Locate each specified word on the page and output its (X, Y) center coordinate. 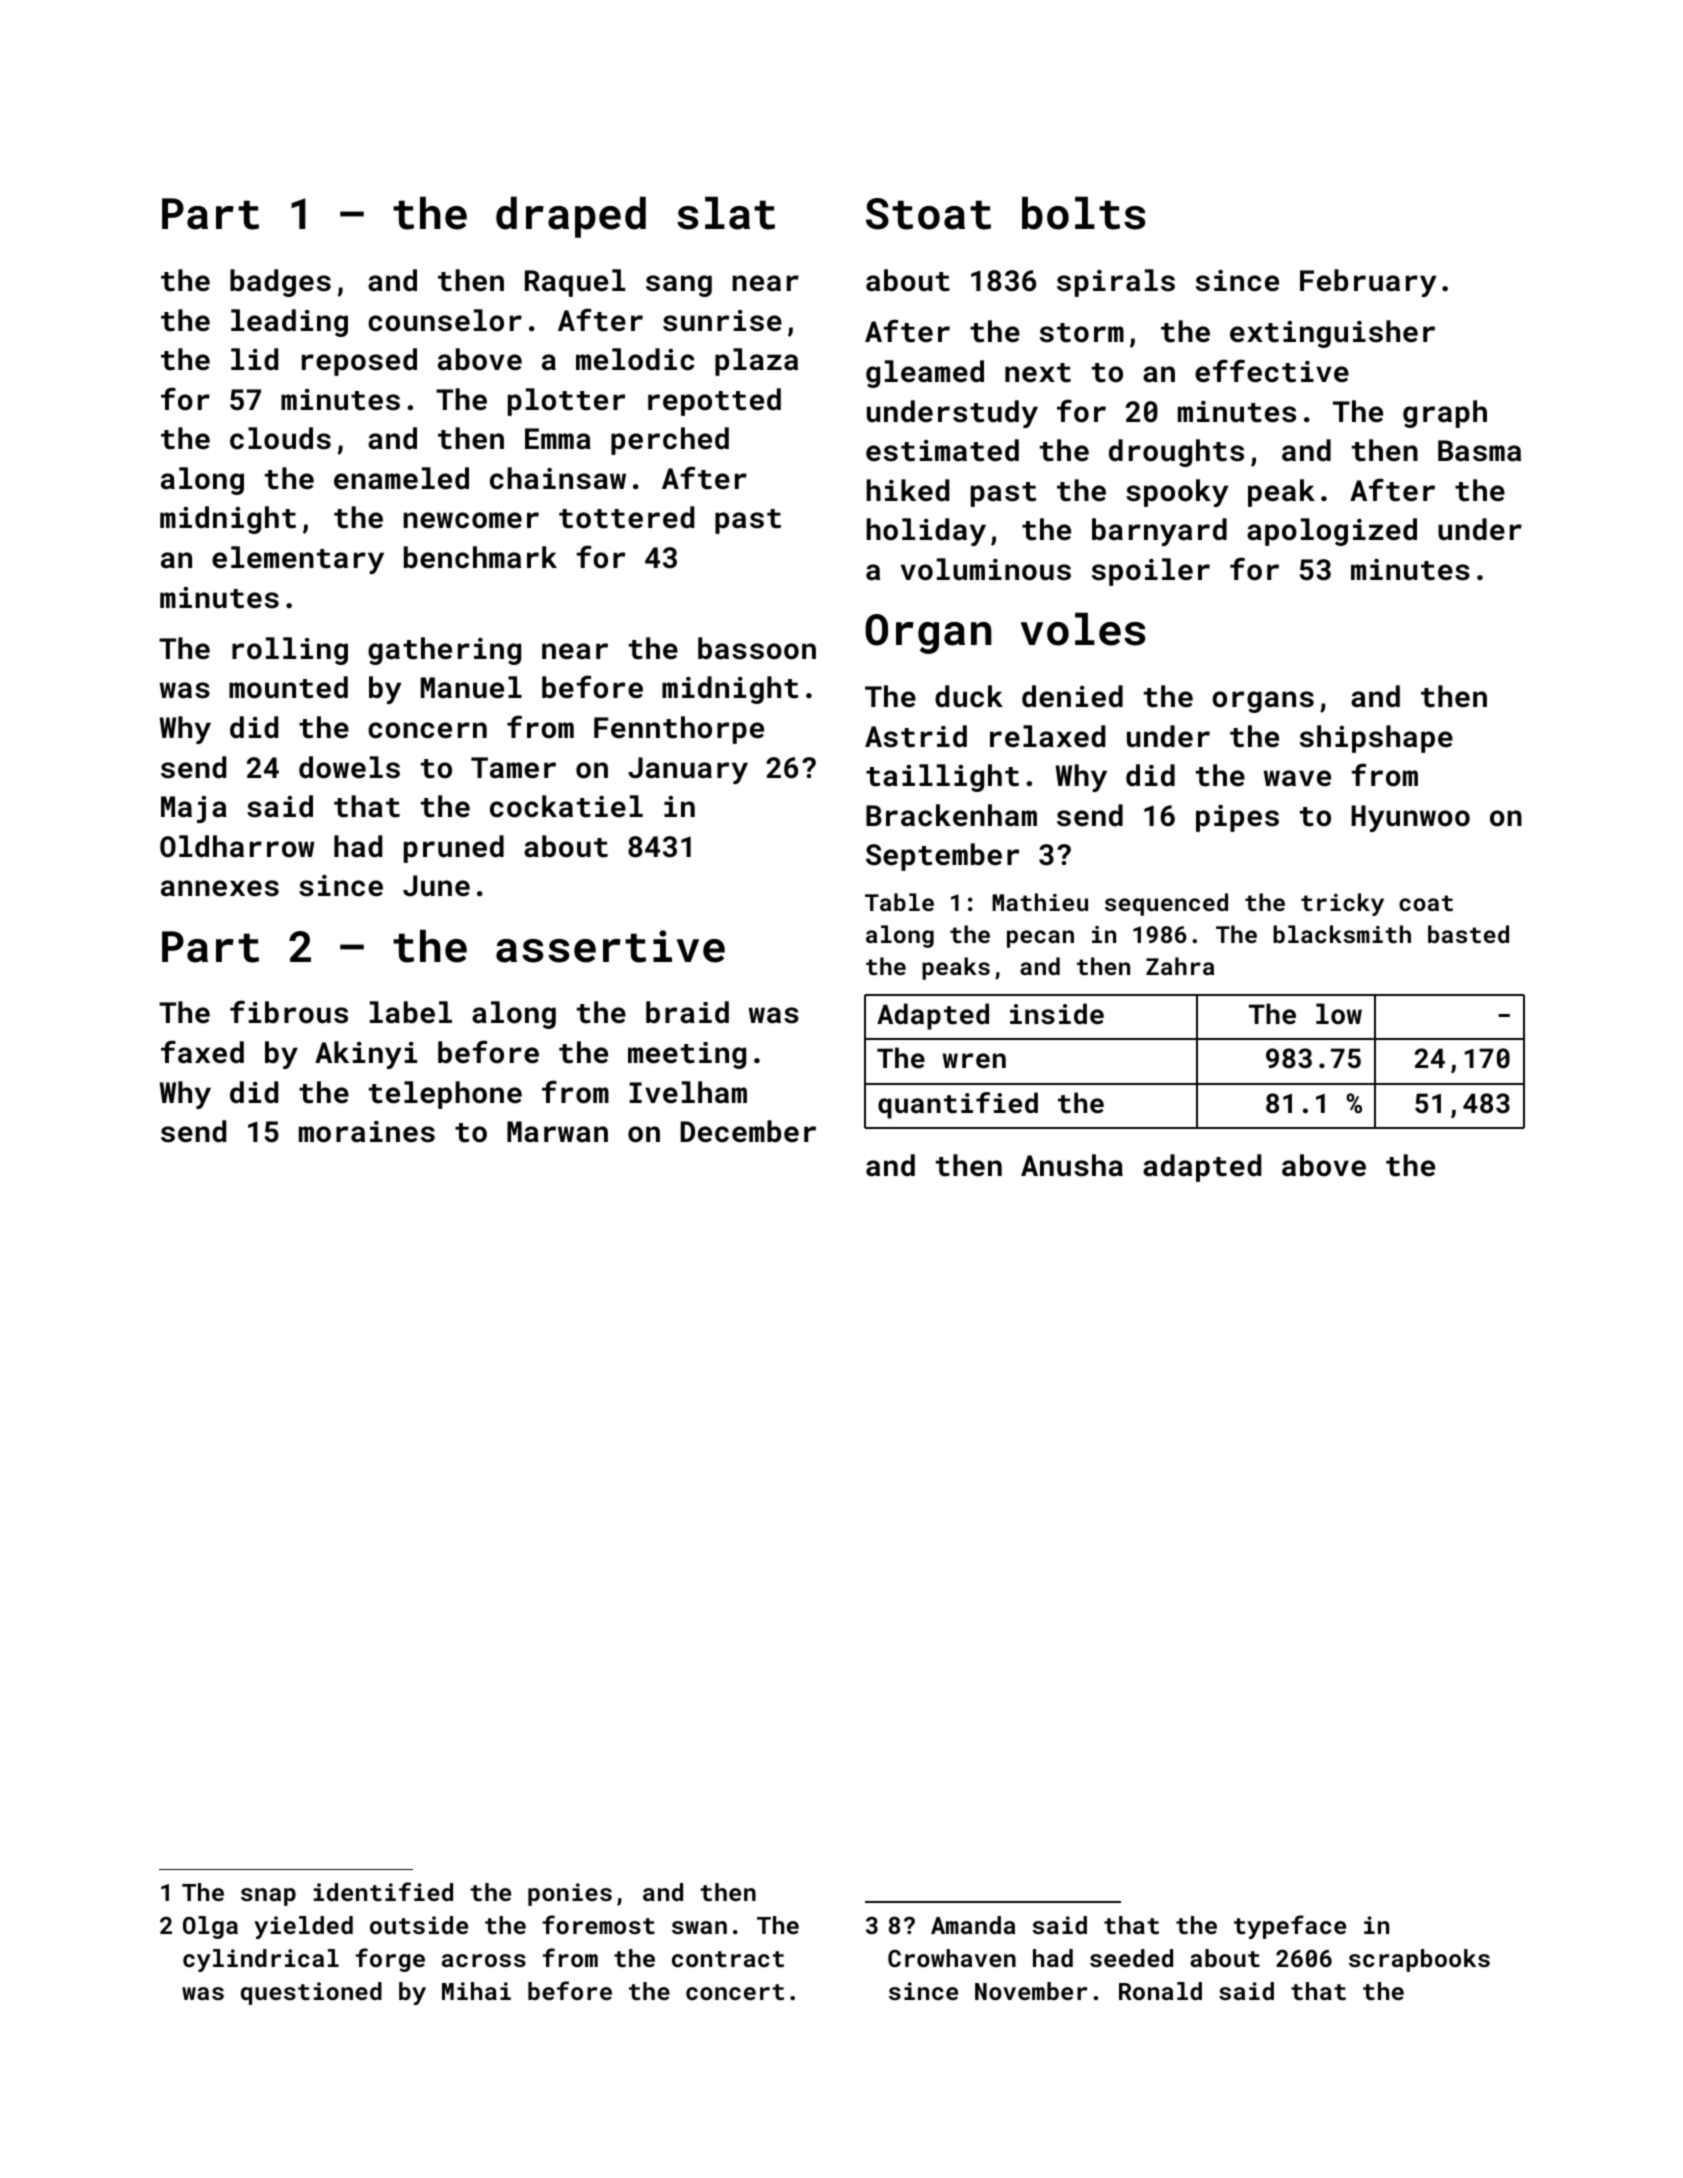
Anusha (1072, 1165)
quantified (958, 1105)
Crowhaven (952, 1958)
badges (280, 283)
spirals (1116, 283)
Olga (210, 1927)
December (748, 1131)
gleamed (925, 374)
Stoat (928, 214)
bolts (1083, 213)
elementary (298, 560)
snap (268, 1897)
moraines (367, 1132)
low (1339, 1013)
